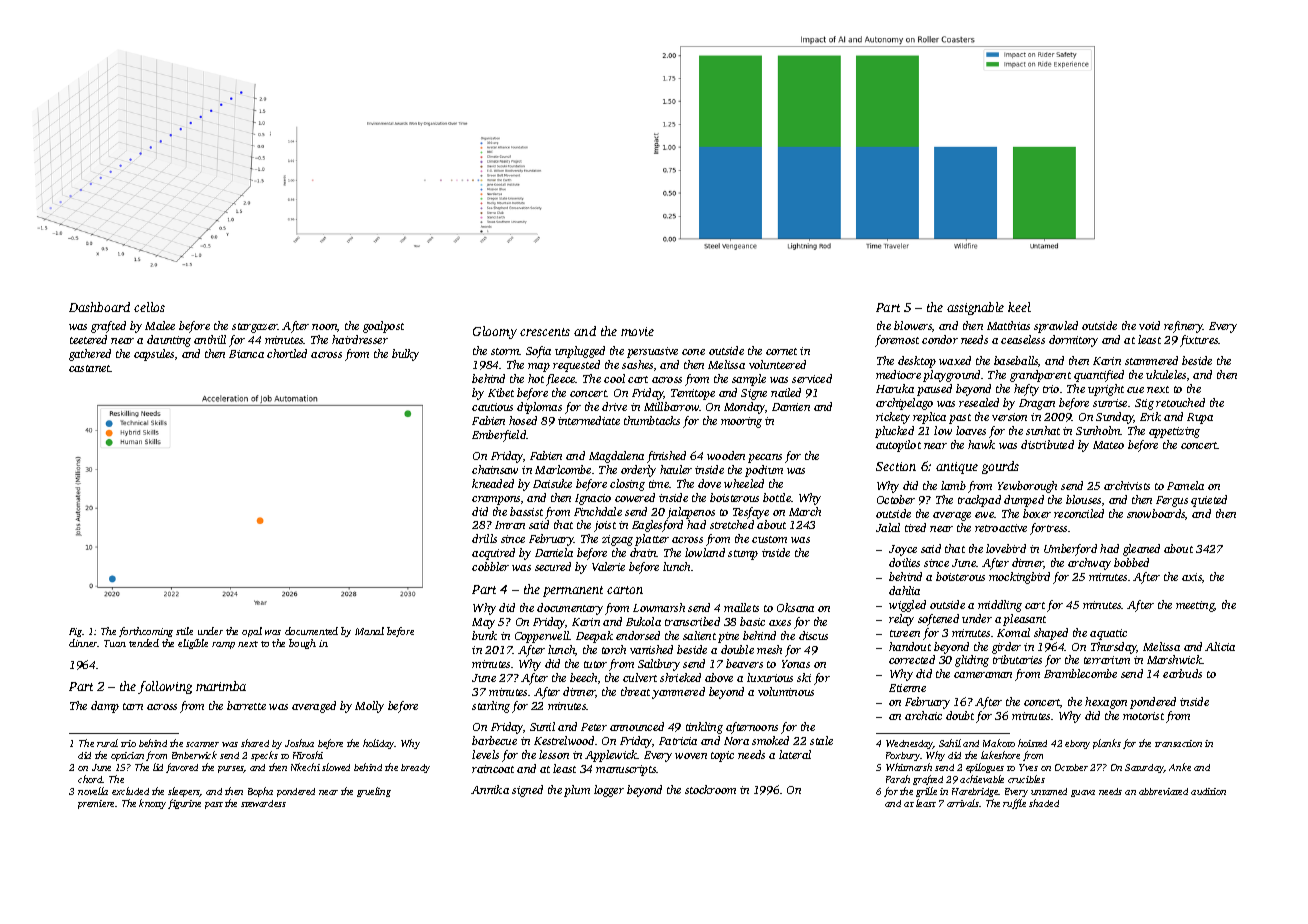  I want to click on goalpost, so click(383, 327).
